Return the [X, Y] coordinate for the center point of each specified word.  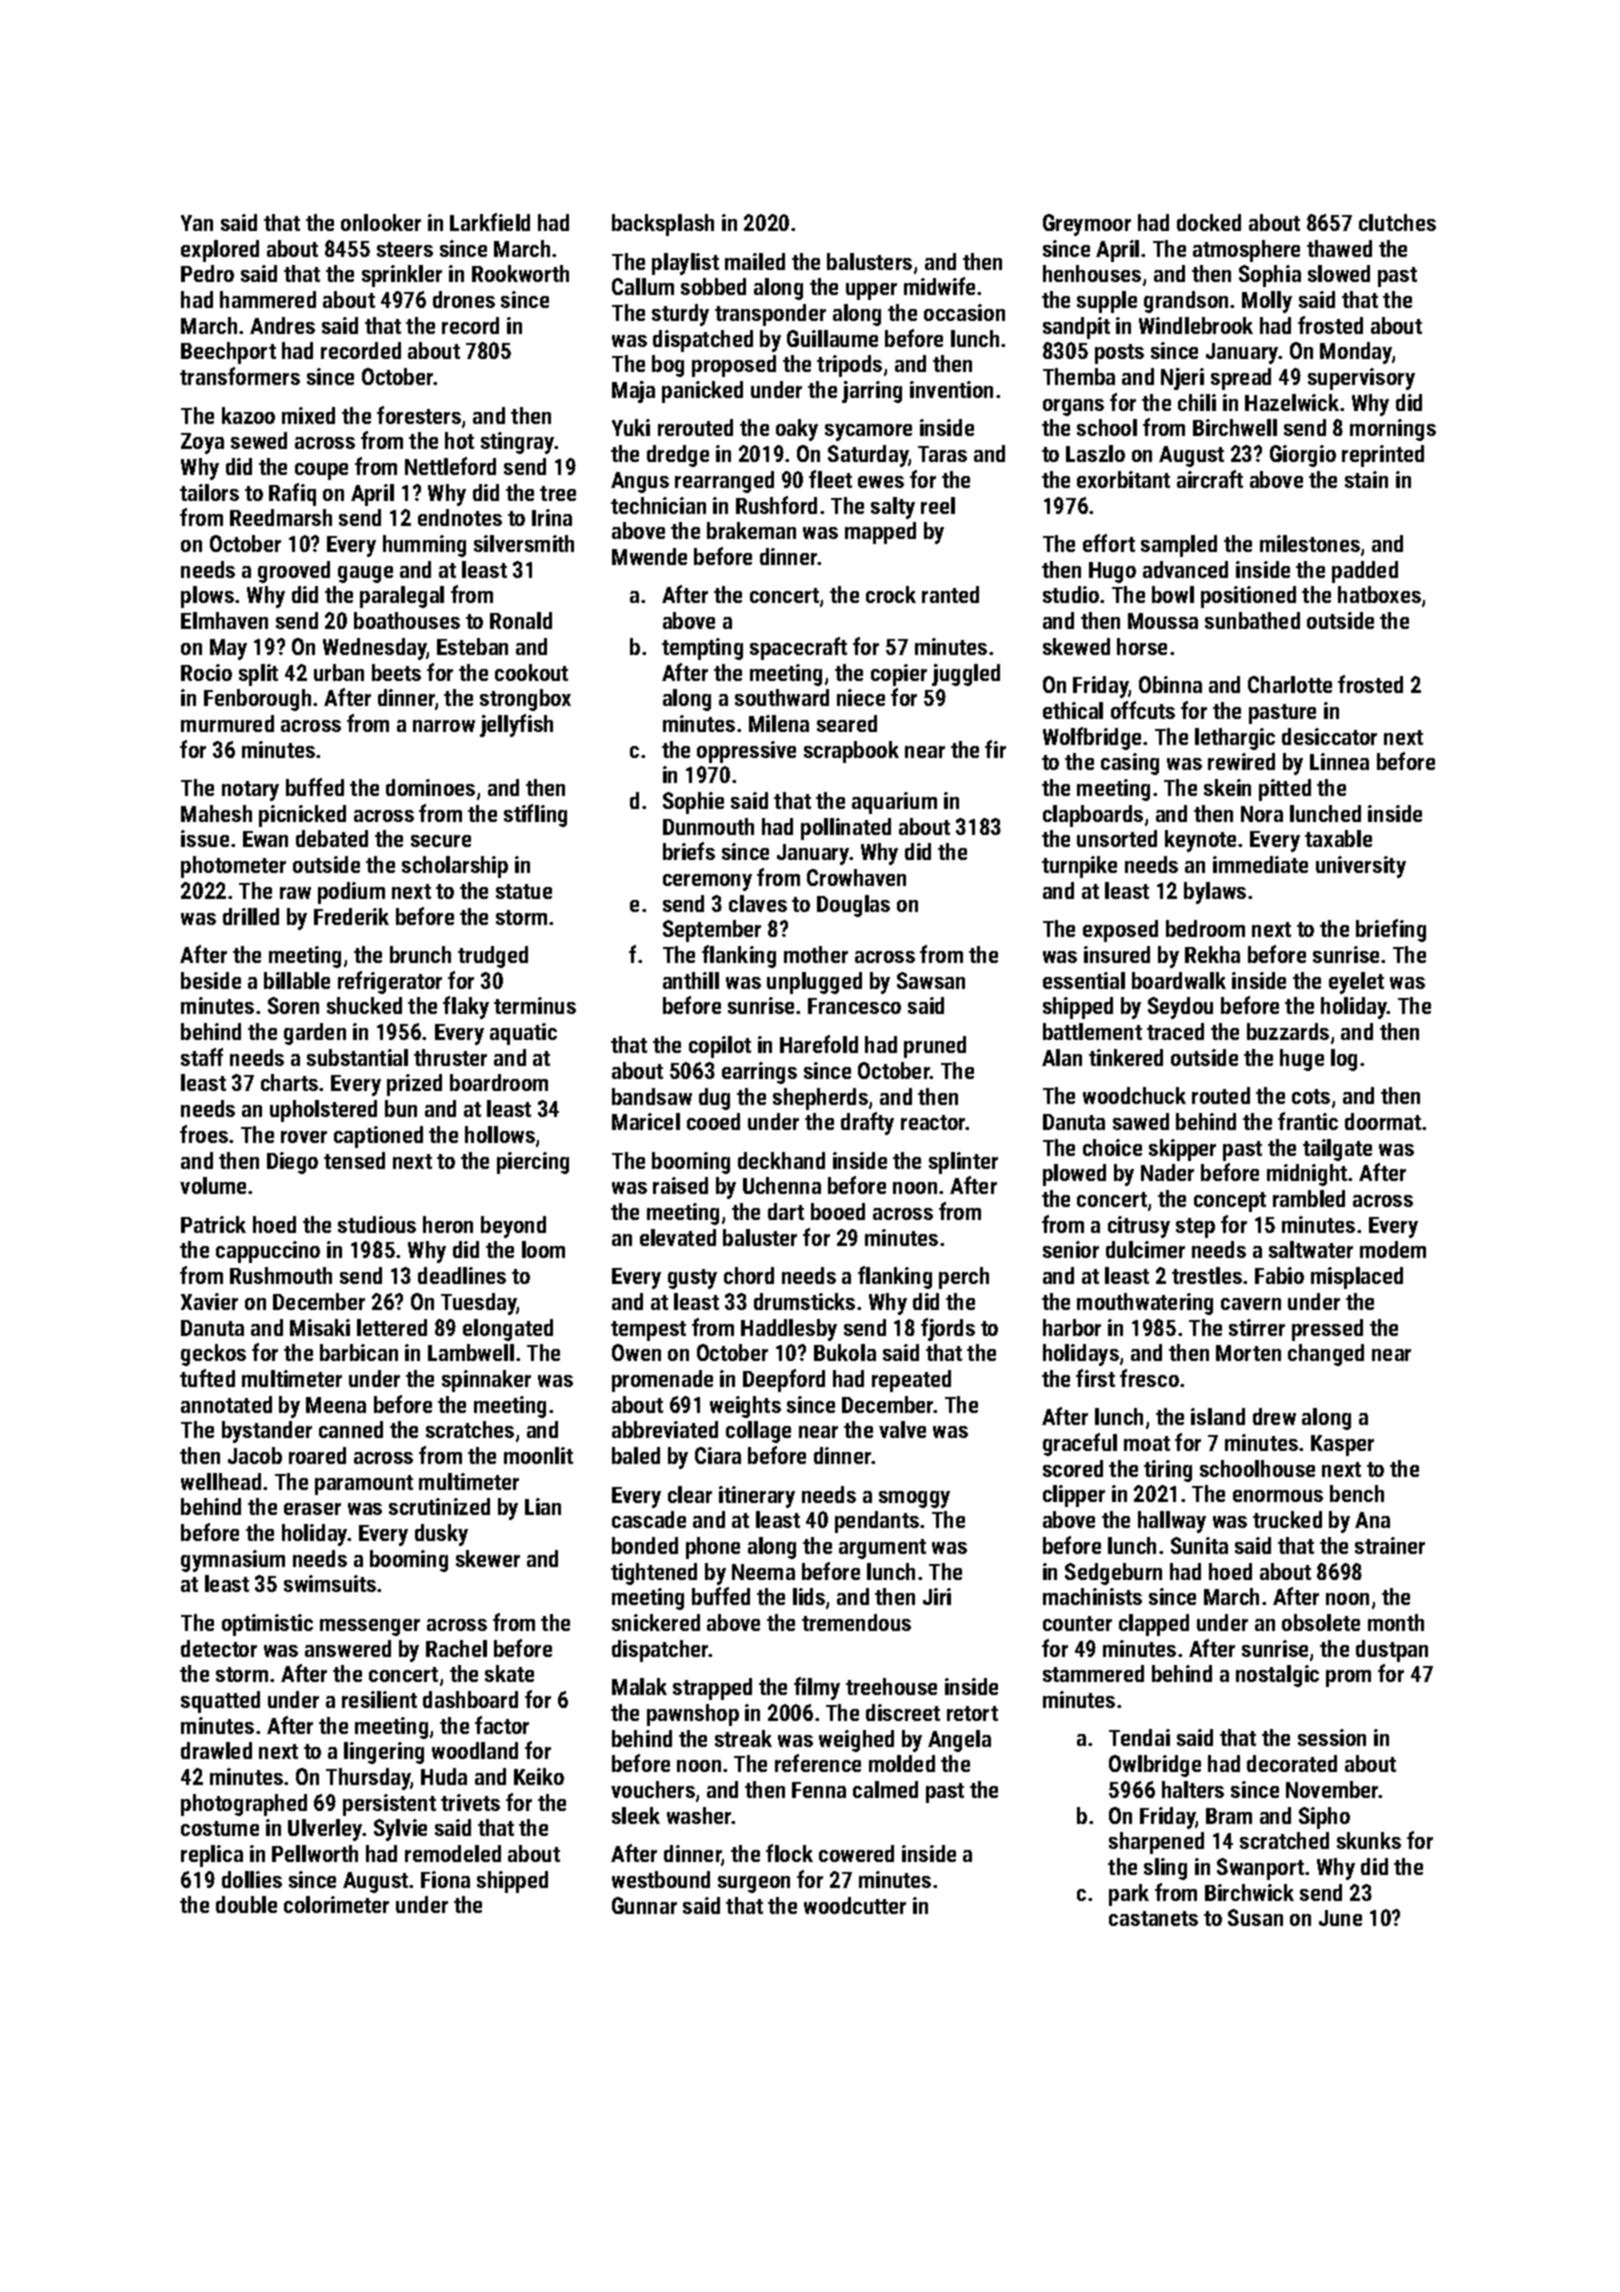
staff [202, 1057]
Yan [197, 223]
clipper [1074, 1496]
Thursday [368, 1779]
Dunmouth [708, 826]
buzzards [1288, 1031]
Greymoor [1087, 225]
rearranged [724, 482]
